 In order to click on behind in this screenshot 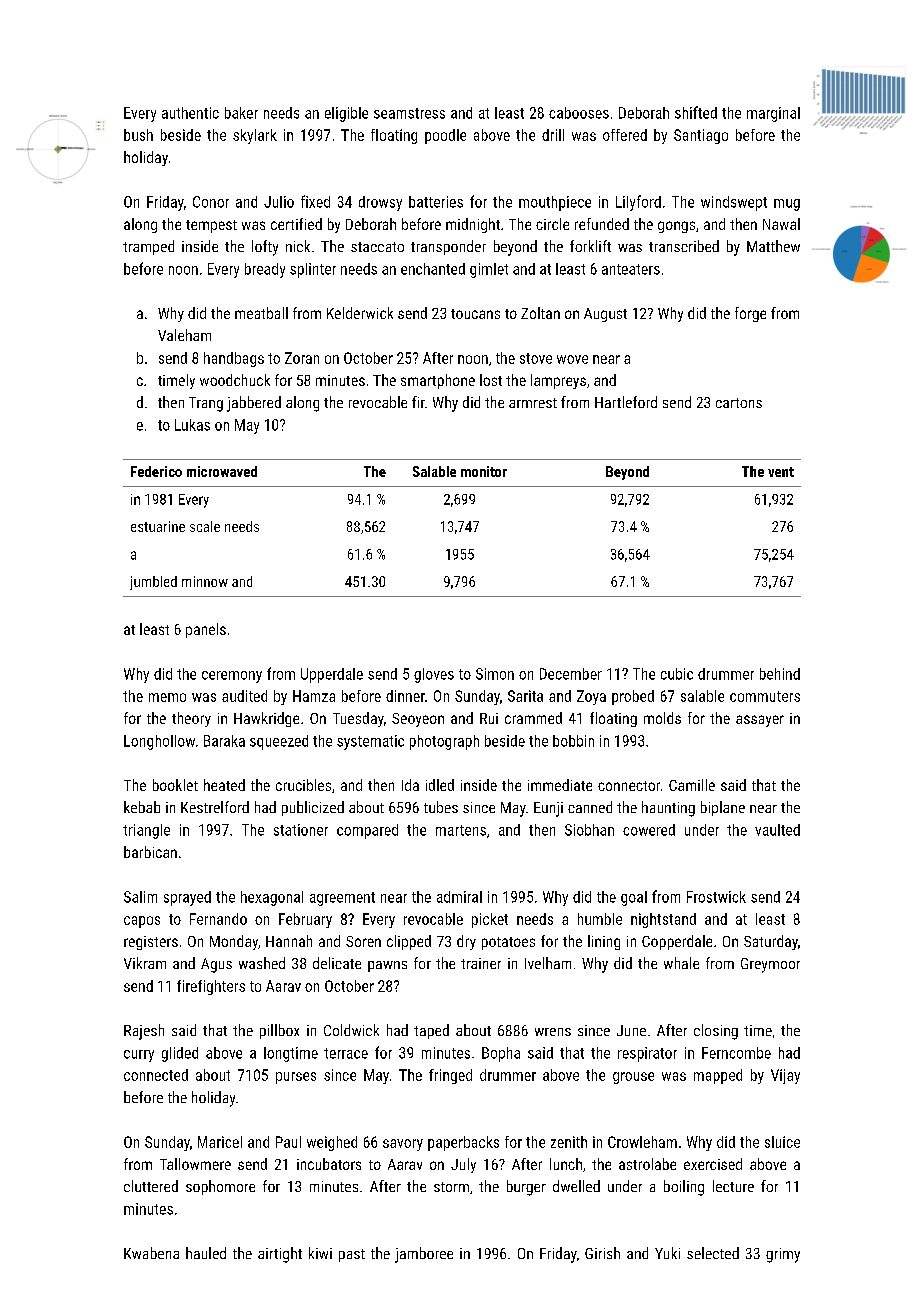, I will do `click(780, 674)`.
